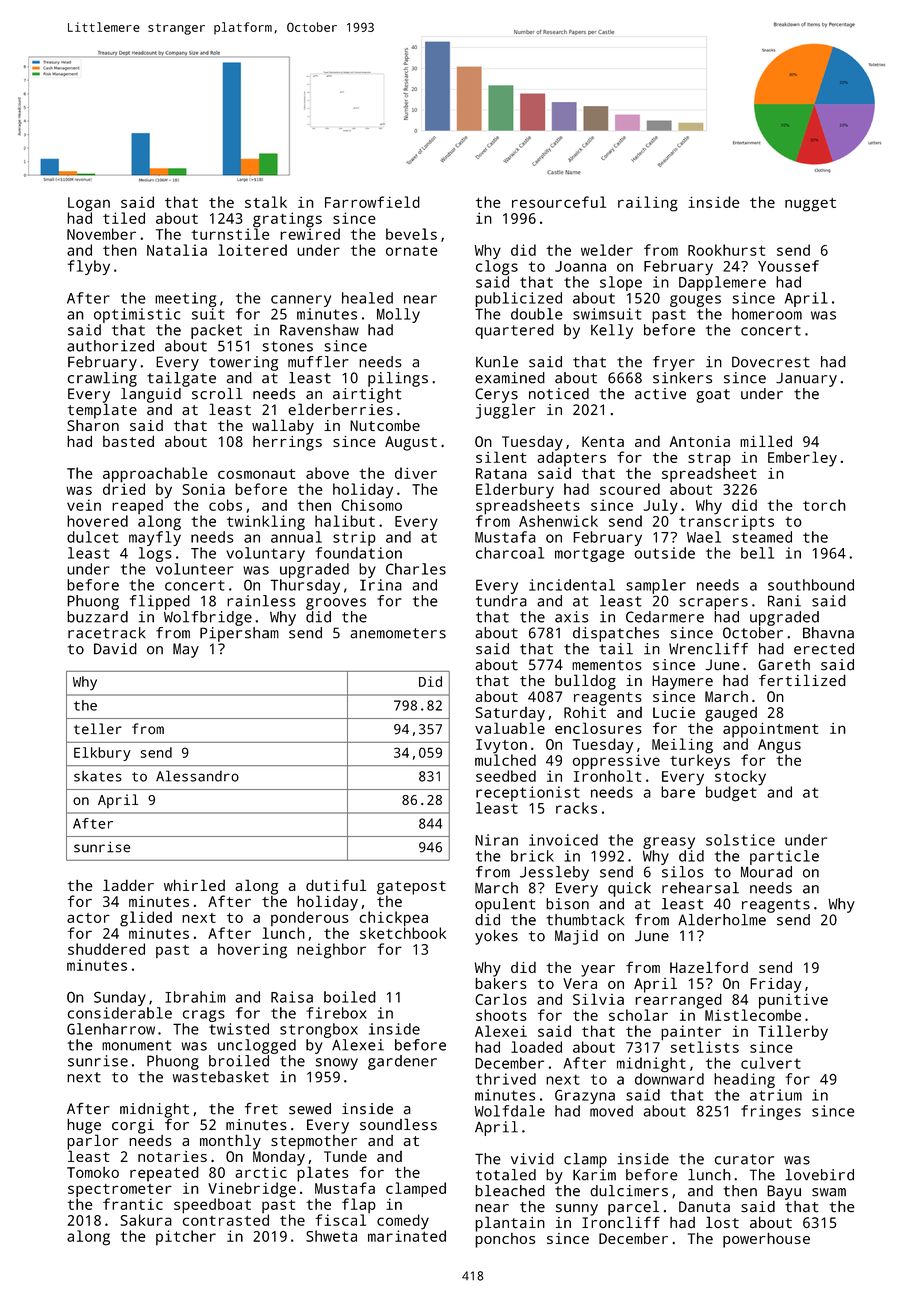 The width and height of the document is (924, 1308). I want to click on ornate, so click(411, 250).
